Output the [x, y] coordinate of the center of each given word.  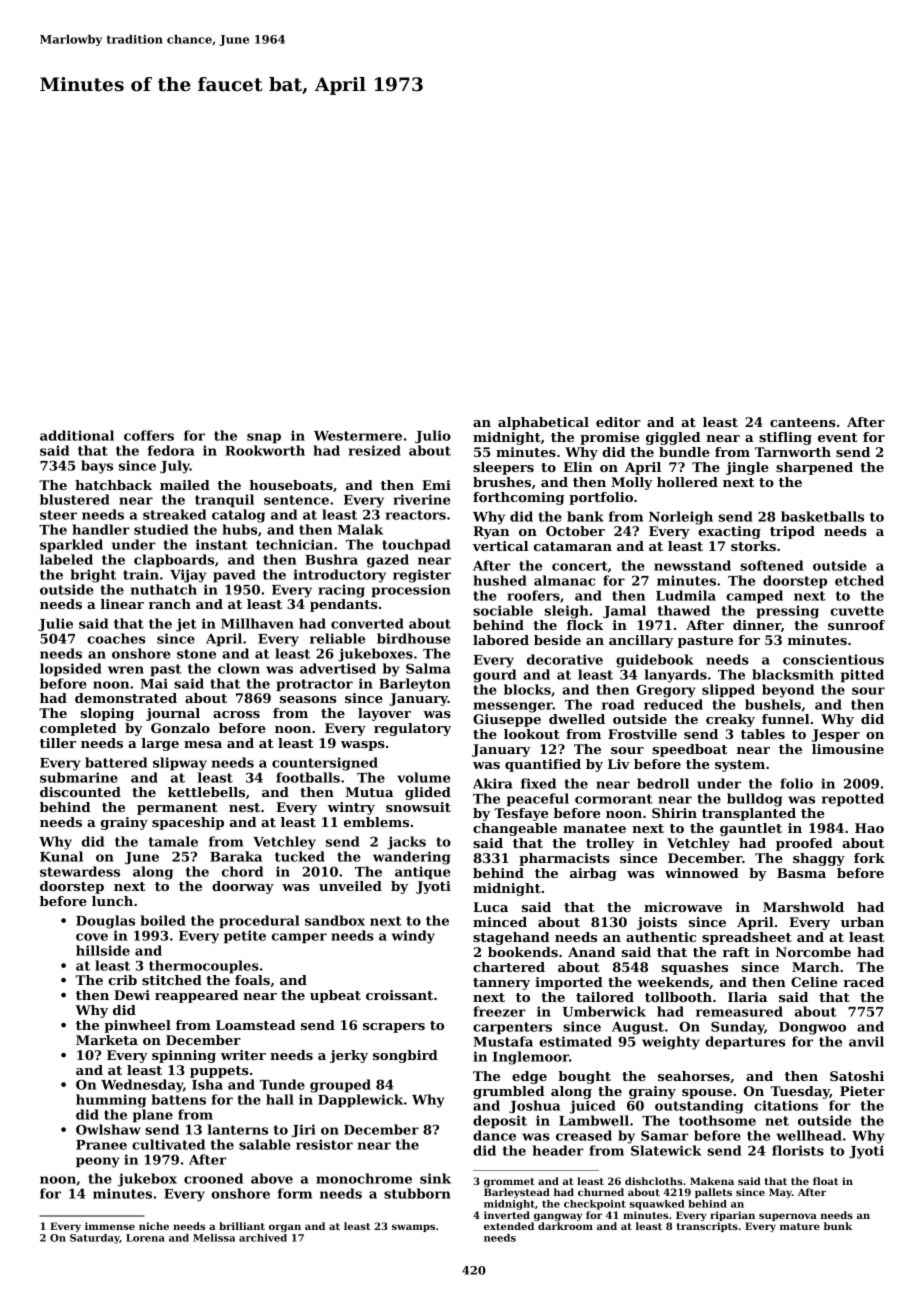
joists [657, 923]
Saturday [95, 1239]
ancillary [641, 641]
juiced [593, 1107]
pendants [343, 605]
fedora [171, 450]
